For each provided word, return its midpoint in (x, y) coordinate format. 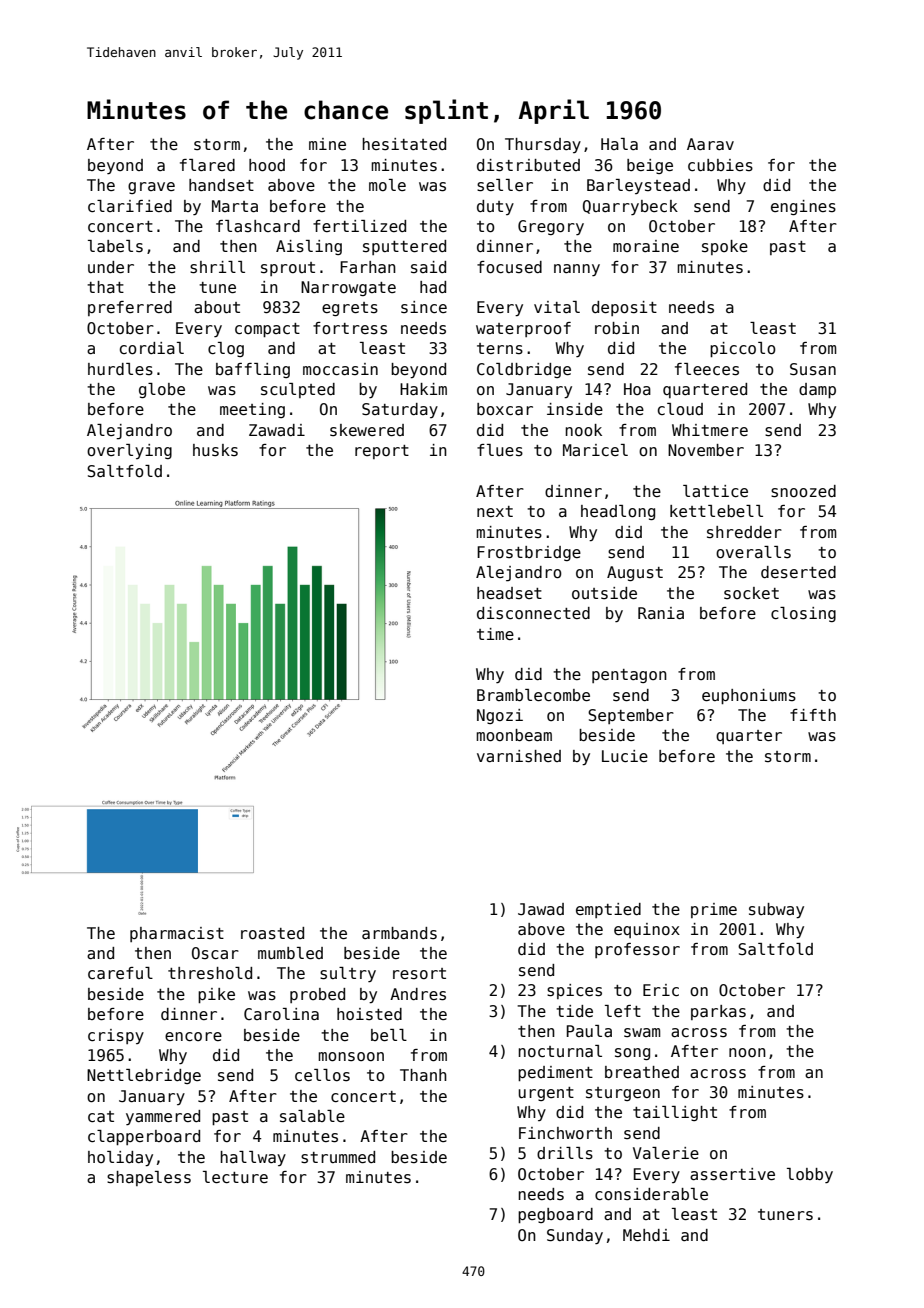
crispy (116, 1036)
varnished (519, 756)
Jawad (541, 909)
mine (327, 144)
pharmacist (177, 934)
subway (776, 911)
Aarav (710, 144)
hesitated (404, 144)
